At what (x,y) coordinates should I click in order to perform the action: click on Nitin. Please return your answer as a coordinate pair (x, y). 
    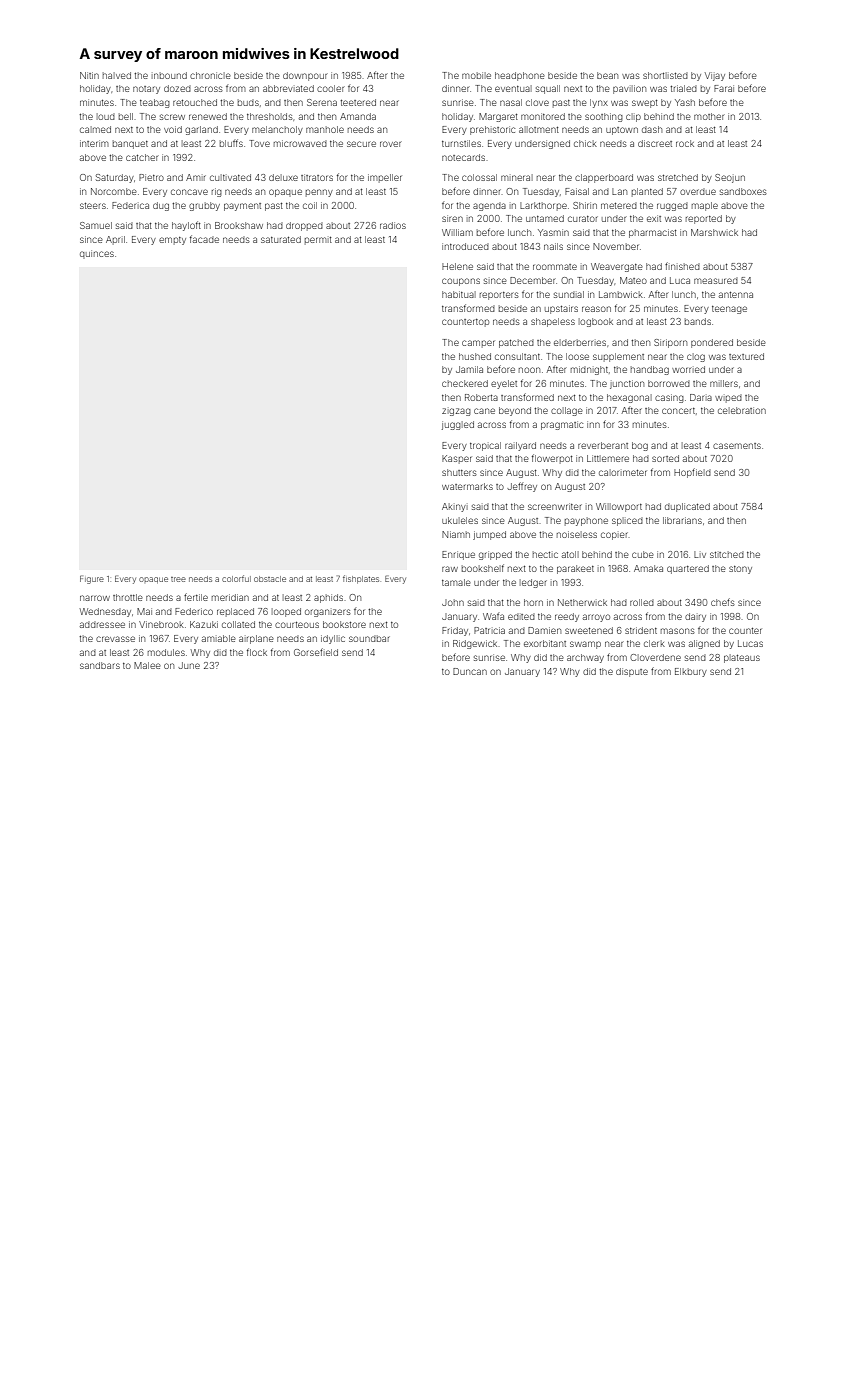
    Looking at the image, I should click on (89, 75).
